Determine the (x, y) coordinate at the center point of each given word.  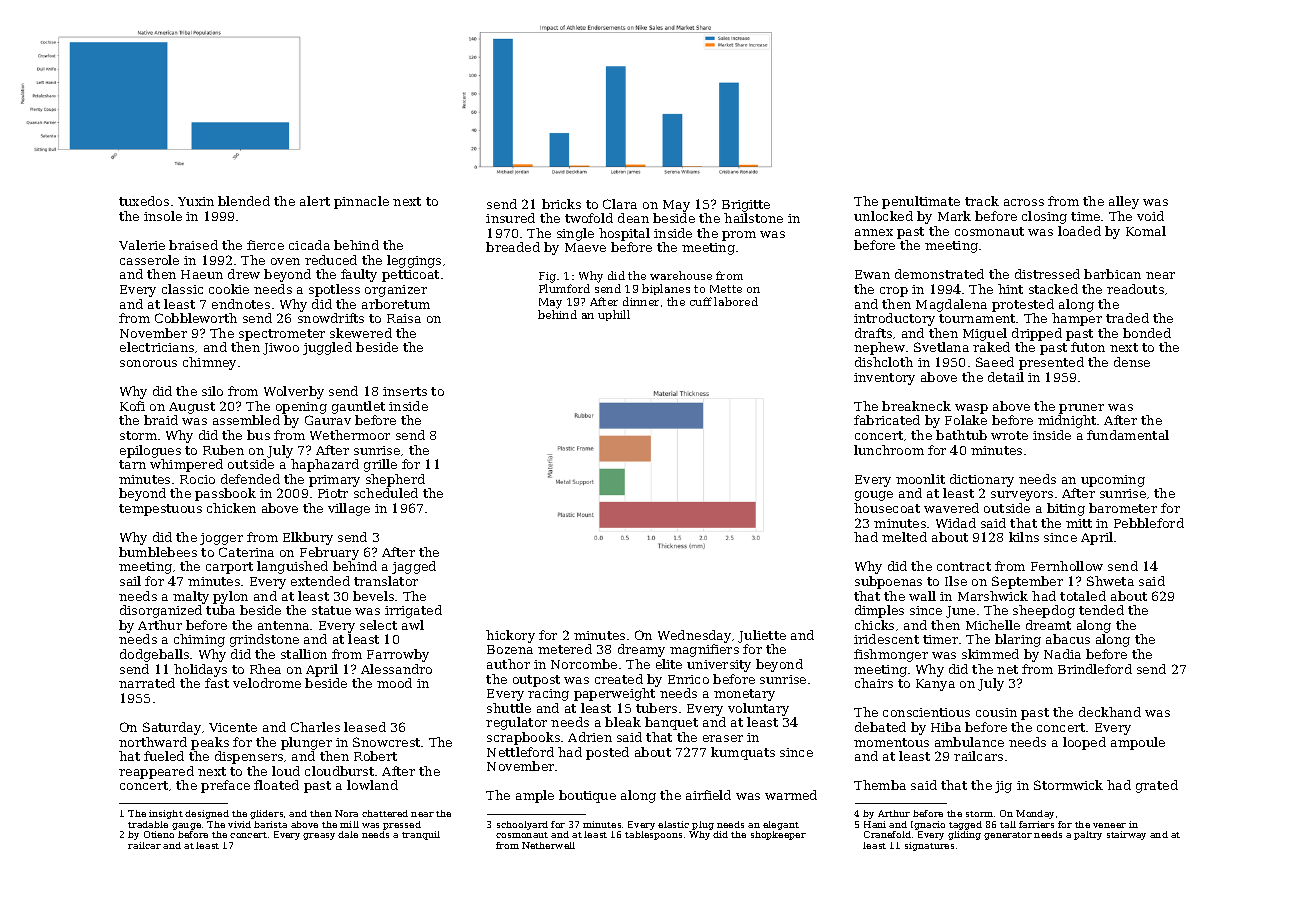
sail (130, 581)
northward (153, 742)
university (719, 666)
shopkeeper (778, 835)
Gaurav (328, 420)
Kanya (935, 685)
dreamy (641, 650)
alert (315, 201)
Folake (966, 420)
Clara (620, 204)
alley (1124, 202)
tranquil (421, 835)
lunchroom (889, 450)
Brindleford (1095, 669)
